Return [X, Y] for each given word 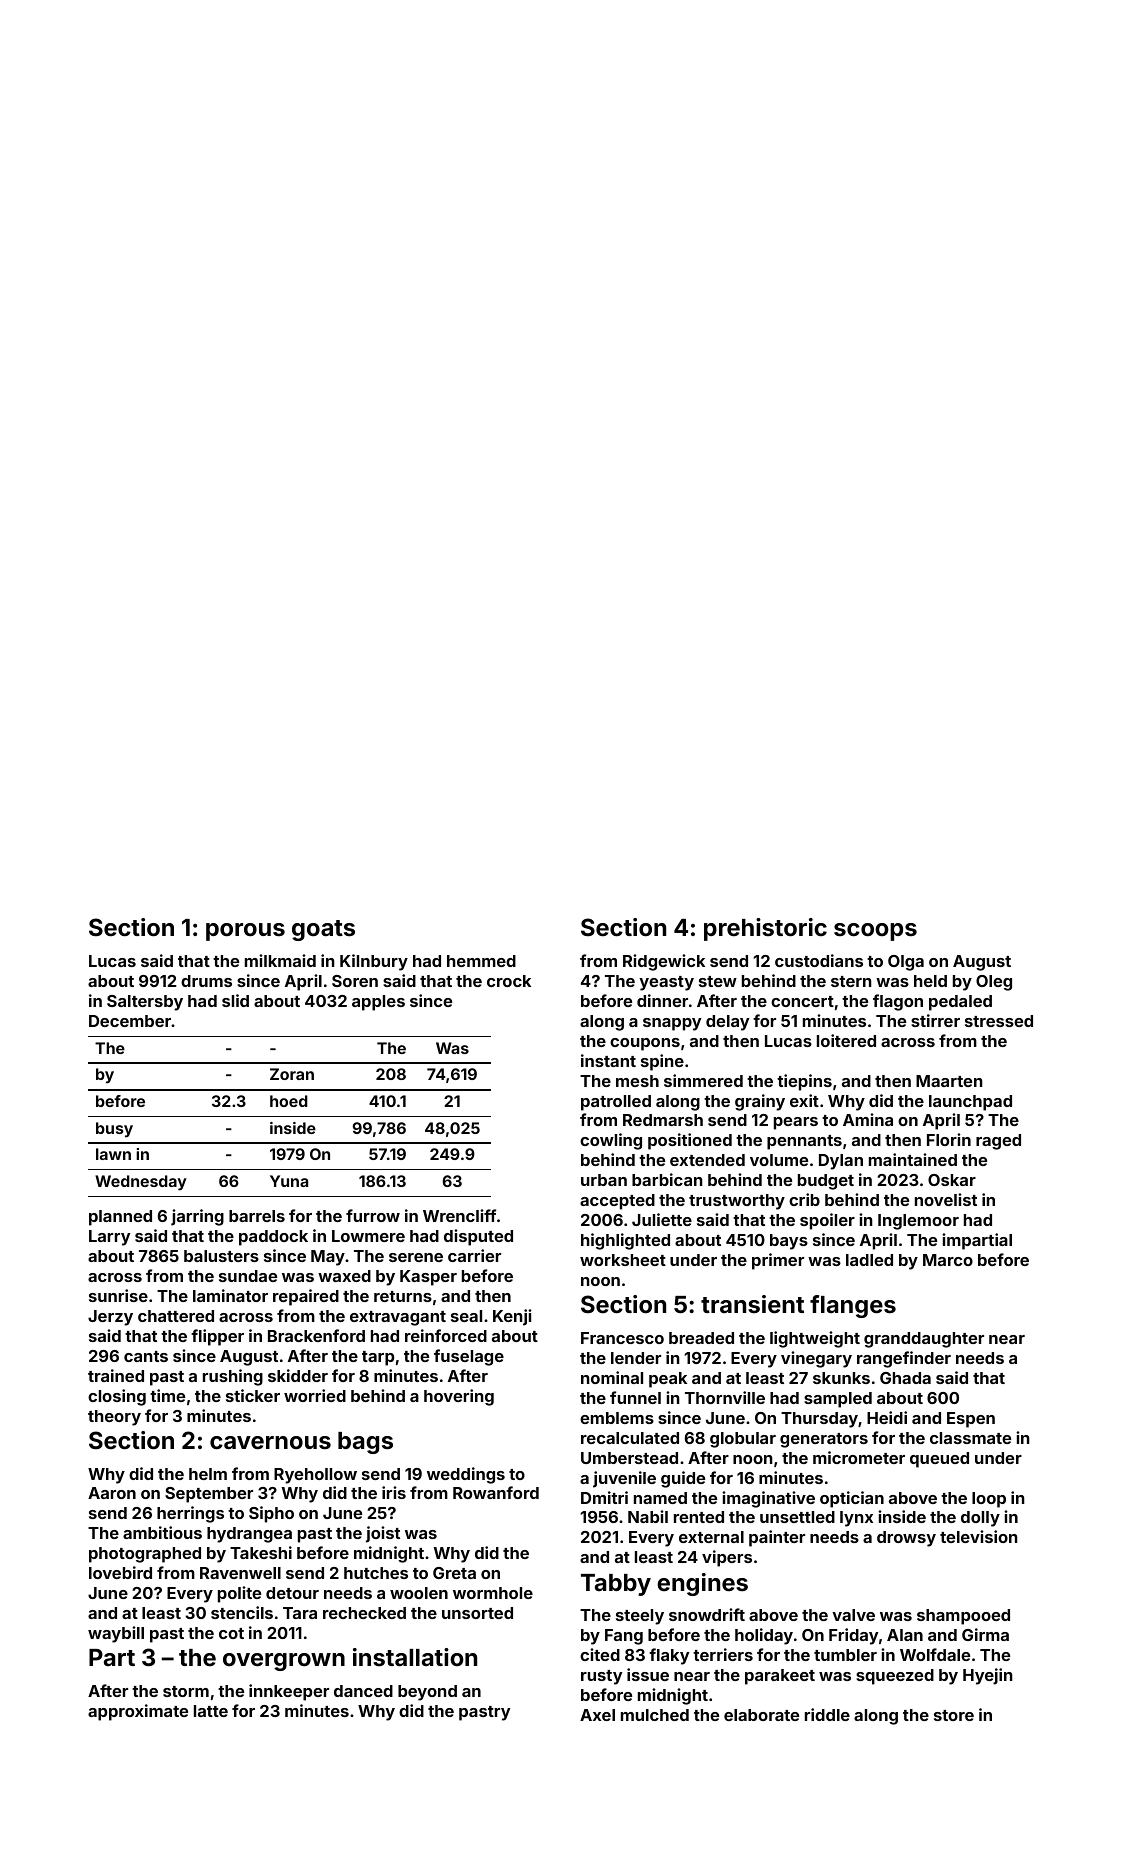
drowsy [906, 1539]
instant [608, 1060]
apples [378, 1003]
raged [998, 1142]
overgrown [284, 1662]
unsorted [477, 1613]
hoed [289, 1101]
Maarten [949, 1081]
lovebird [120, 1572]
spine [662, 1062]
